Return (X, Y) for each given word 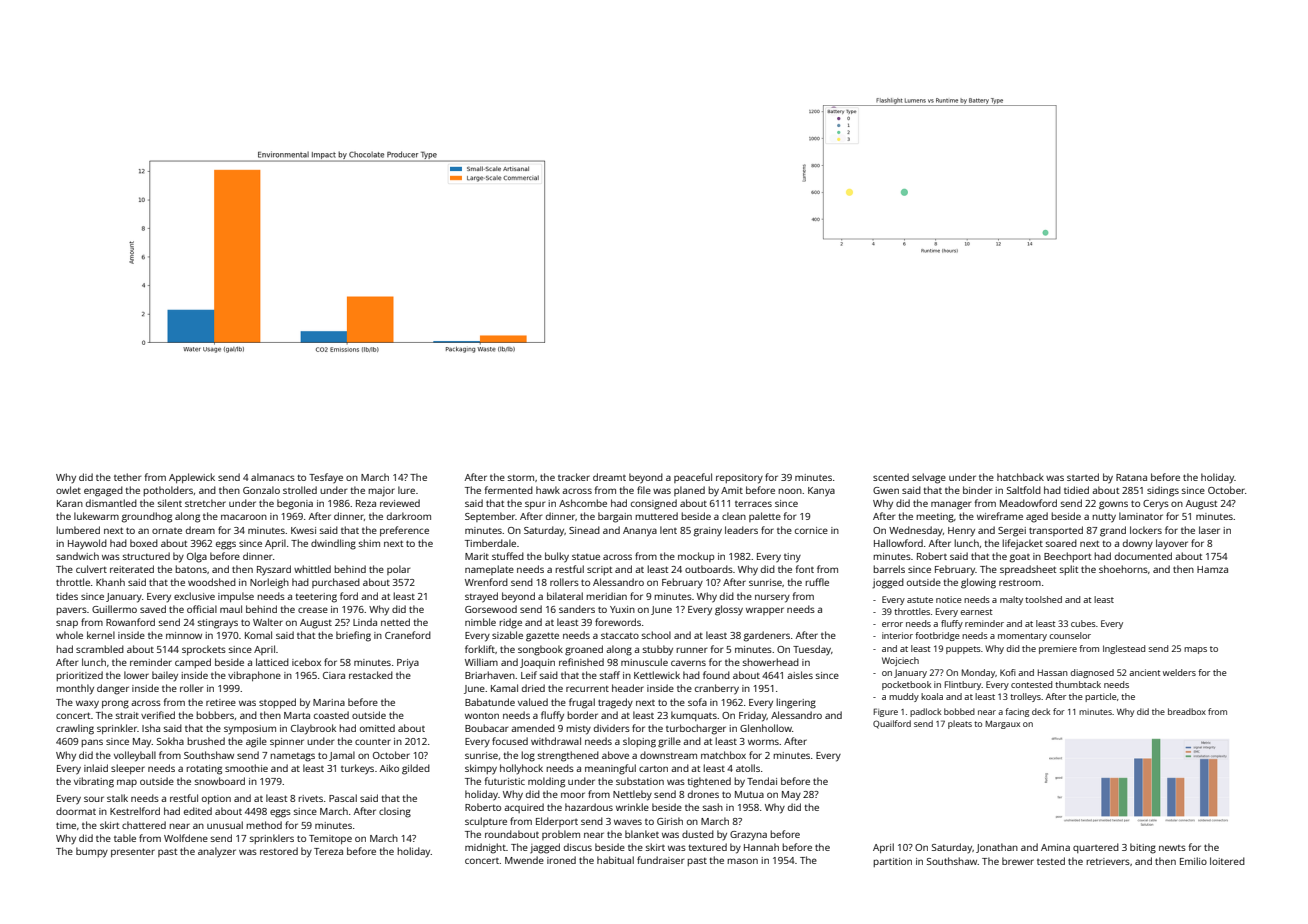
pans (92, 743)
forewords (618, 622)
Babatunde (490, 702)
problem (561, 835)
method (264, 825)
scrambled (100, 649)
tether (127, 477)
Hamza (1212, 569)
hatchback (1020, 477)
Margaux (1002, 725)
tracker (574, 477)
